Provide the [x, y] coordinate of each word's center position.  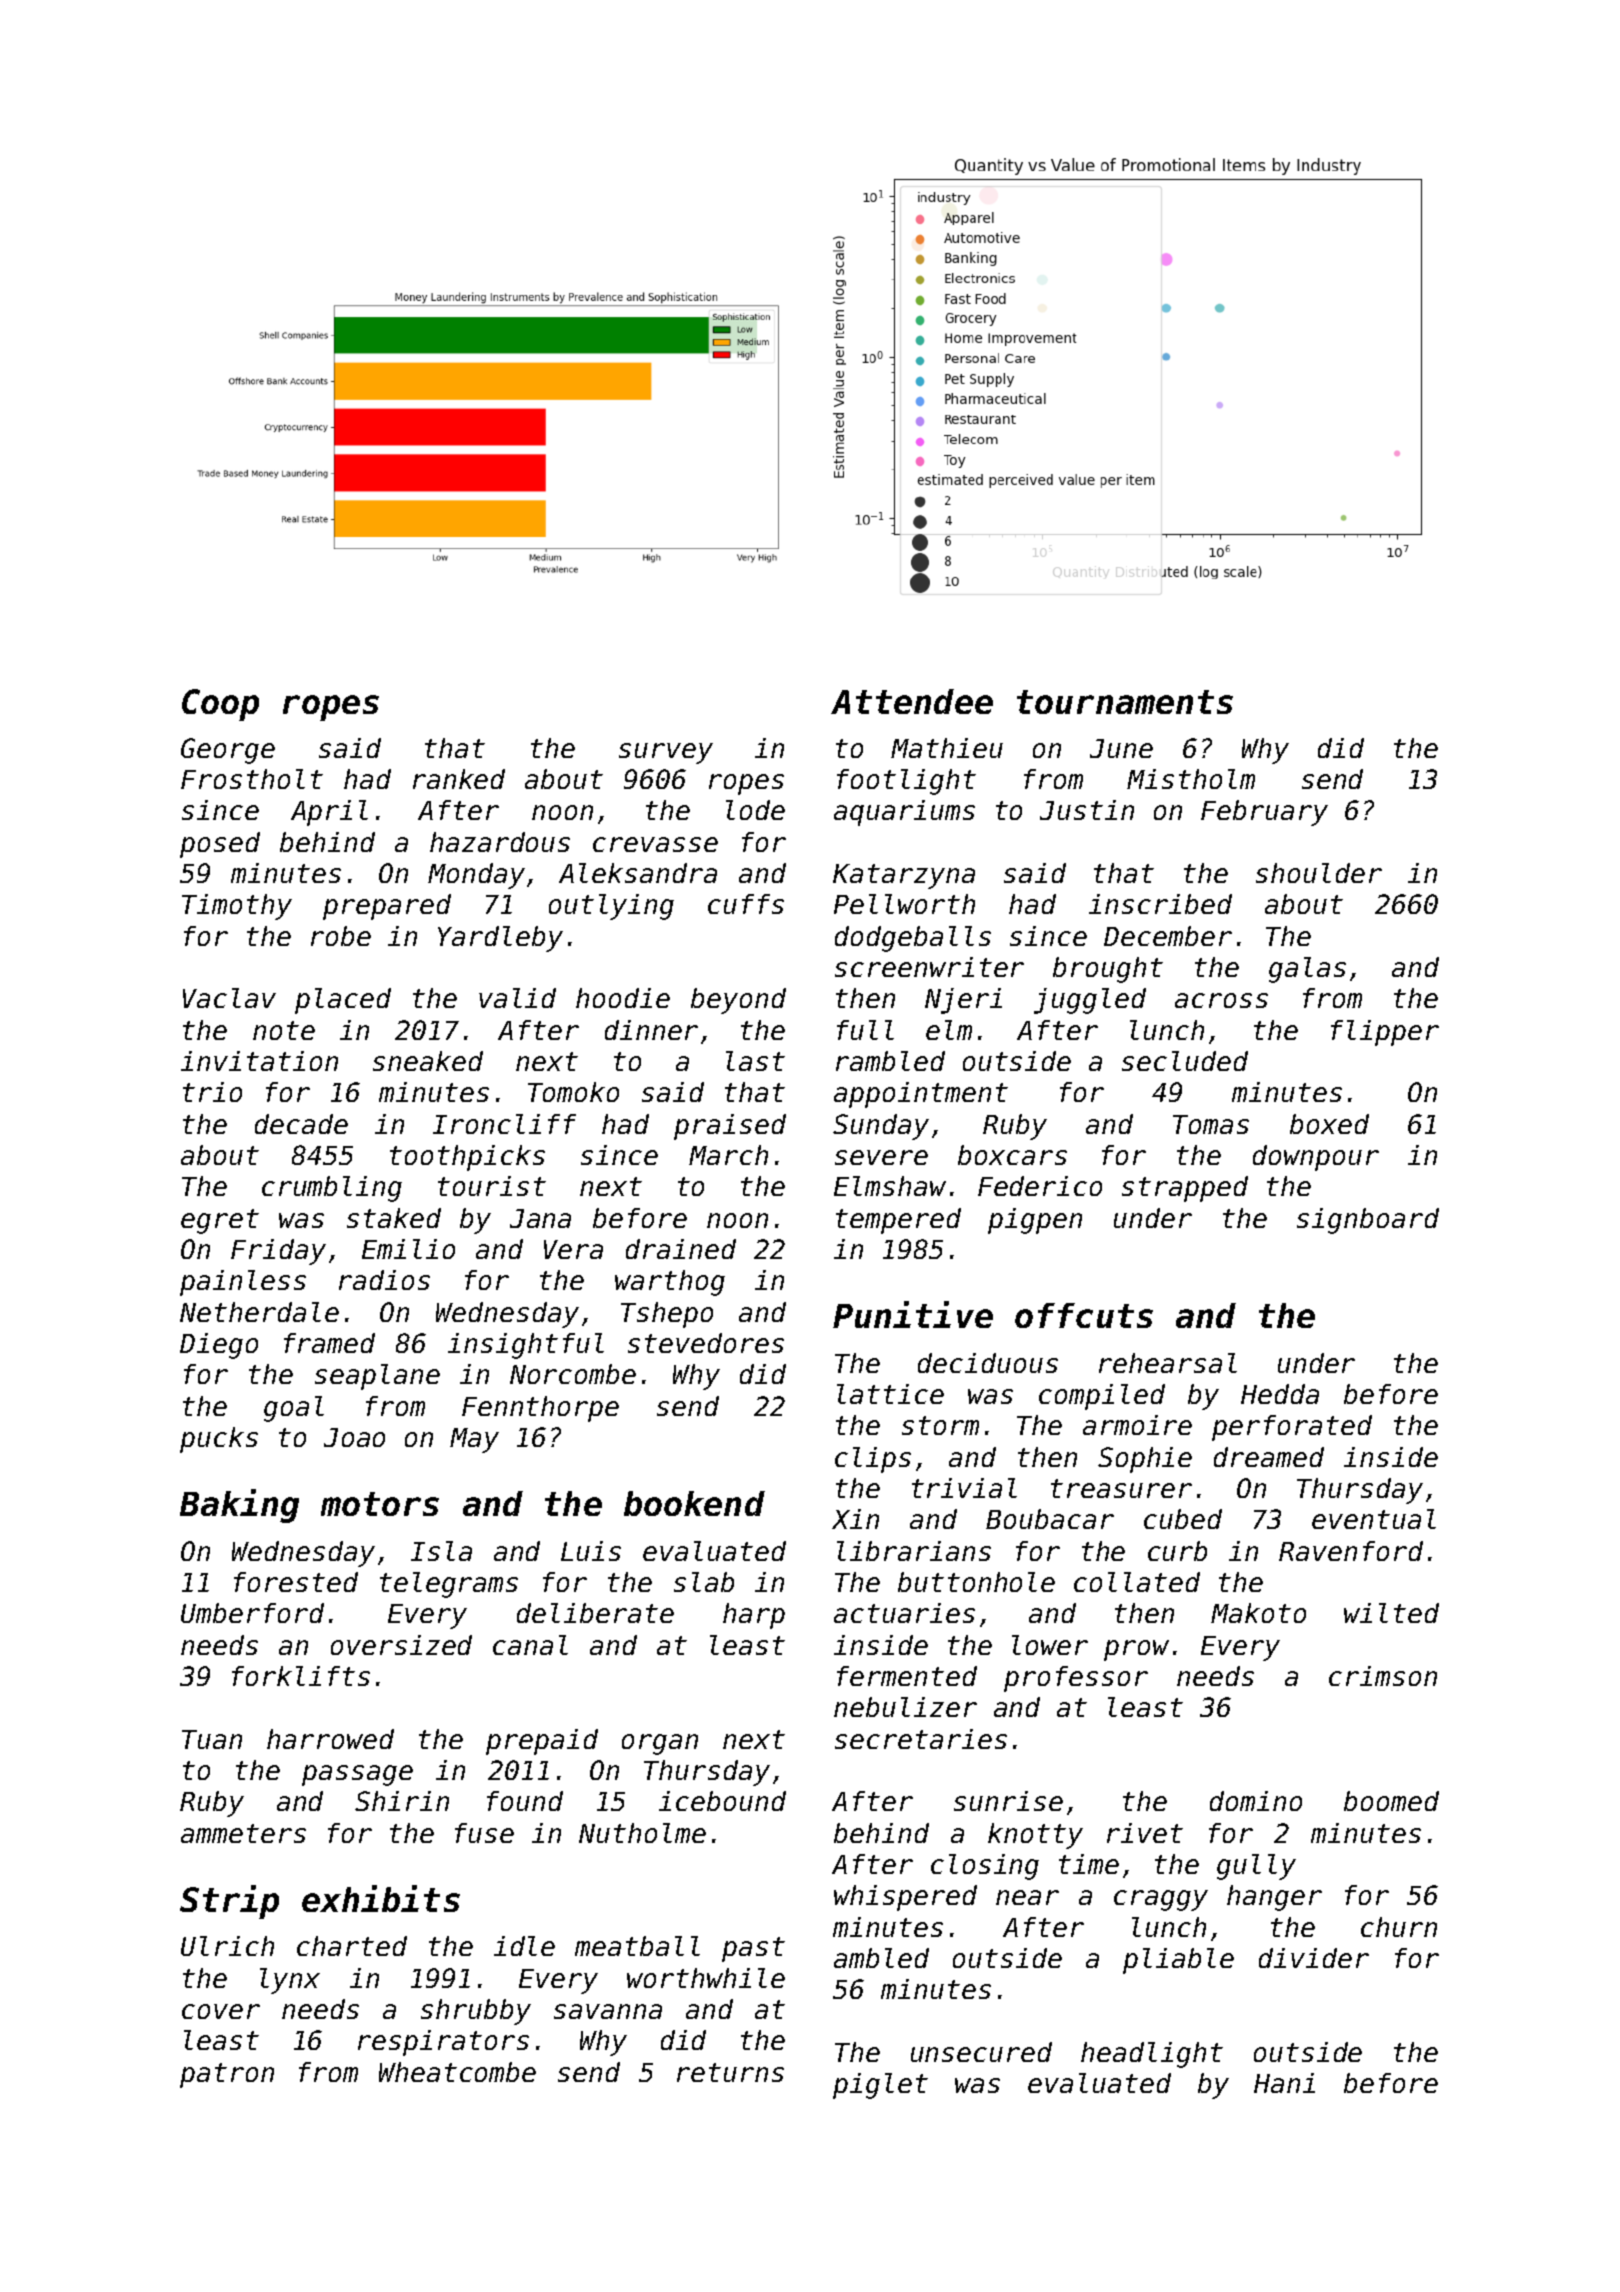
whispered [905, 1898]
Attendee [912, 701]
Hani [1284, 2083]
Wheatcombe [457, 2072]
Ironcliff [504, 1124]
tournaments [1125, 702]
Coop [220, 705]
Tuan [212, 1739]
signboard [1368, 1221]
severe [881, 1157]
